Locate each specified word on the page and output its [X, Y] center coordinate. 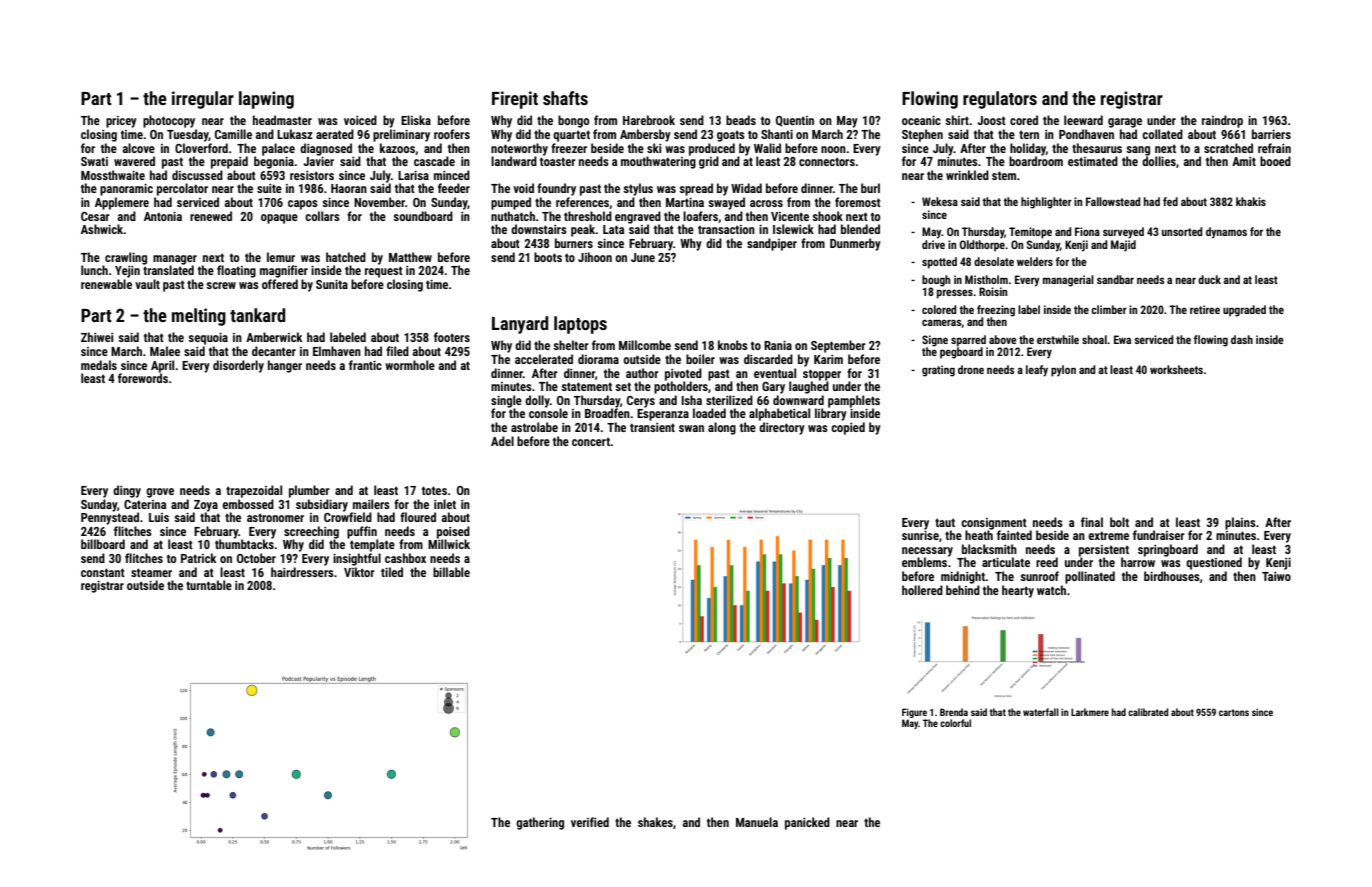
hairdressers [302, 572]
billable [451, 572]
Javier [318, 161]
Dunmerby [855, 244]
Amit [1244, 161]
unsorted [1182, 231]
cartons [1234, 712]
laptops [580, 325]
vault [147, 284]
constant [103, 572]
